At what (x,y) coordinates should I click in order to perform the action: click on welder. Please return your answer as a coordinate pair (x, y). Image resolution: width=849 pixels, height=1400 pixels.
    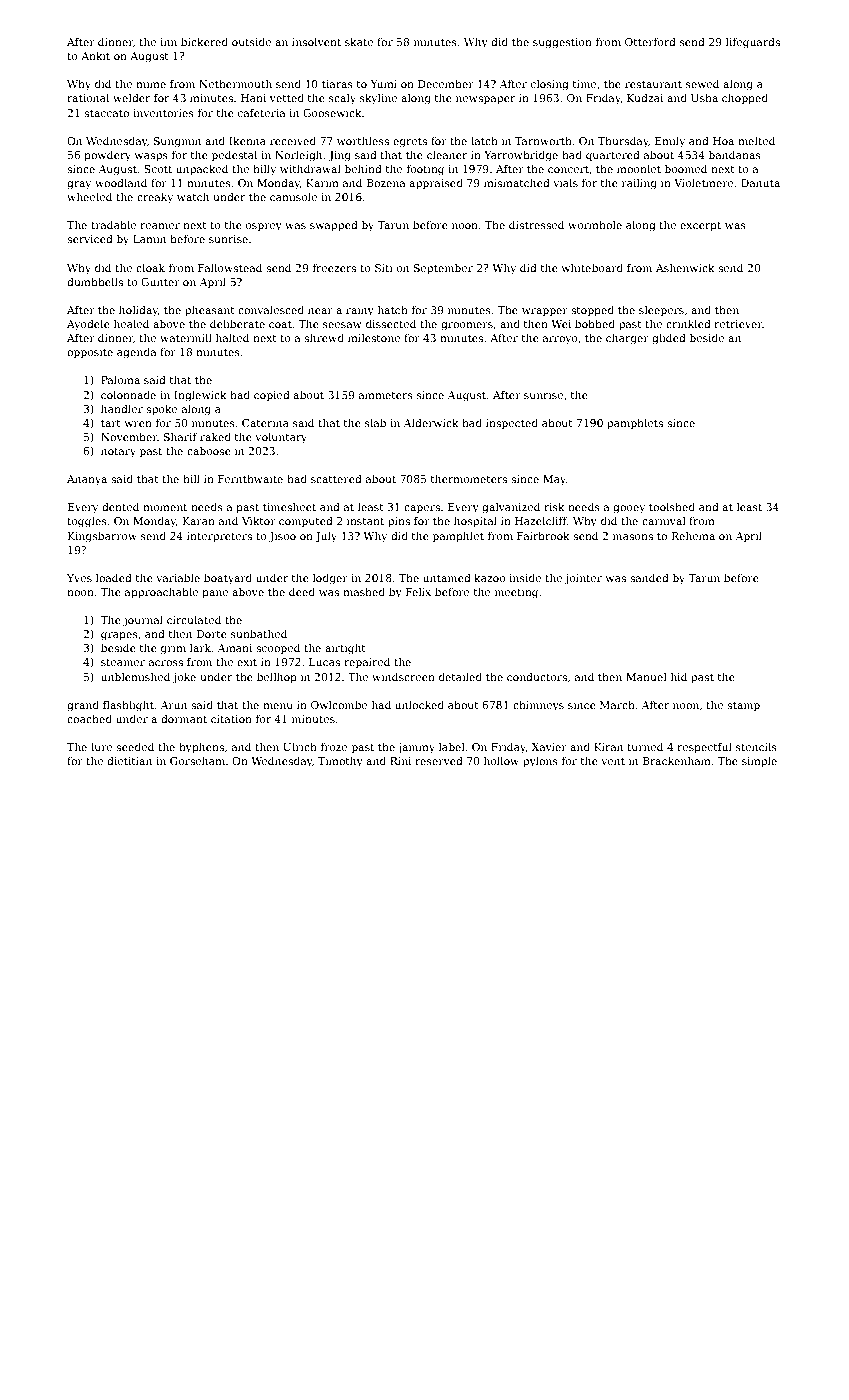
    Looking at the image, I should click on (131, 97).
